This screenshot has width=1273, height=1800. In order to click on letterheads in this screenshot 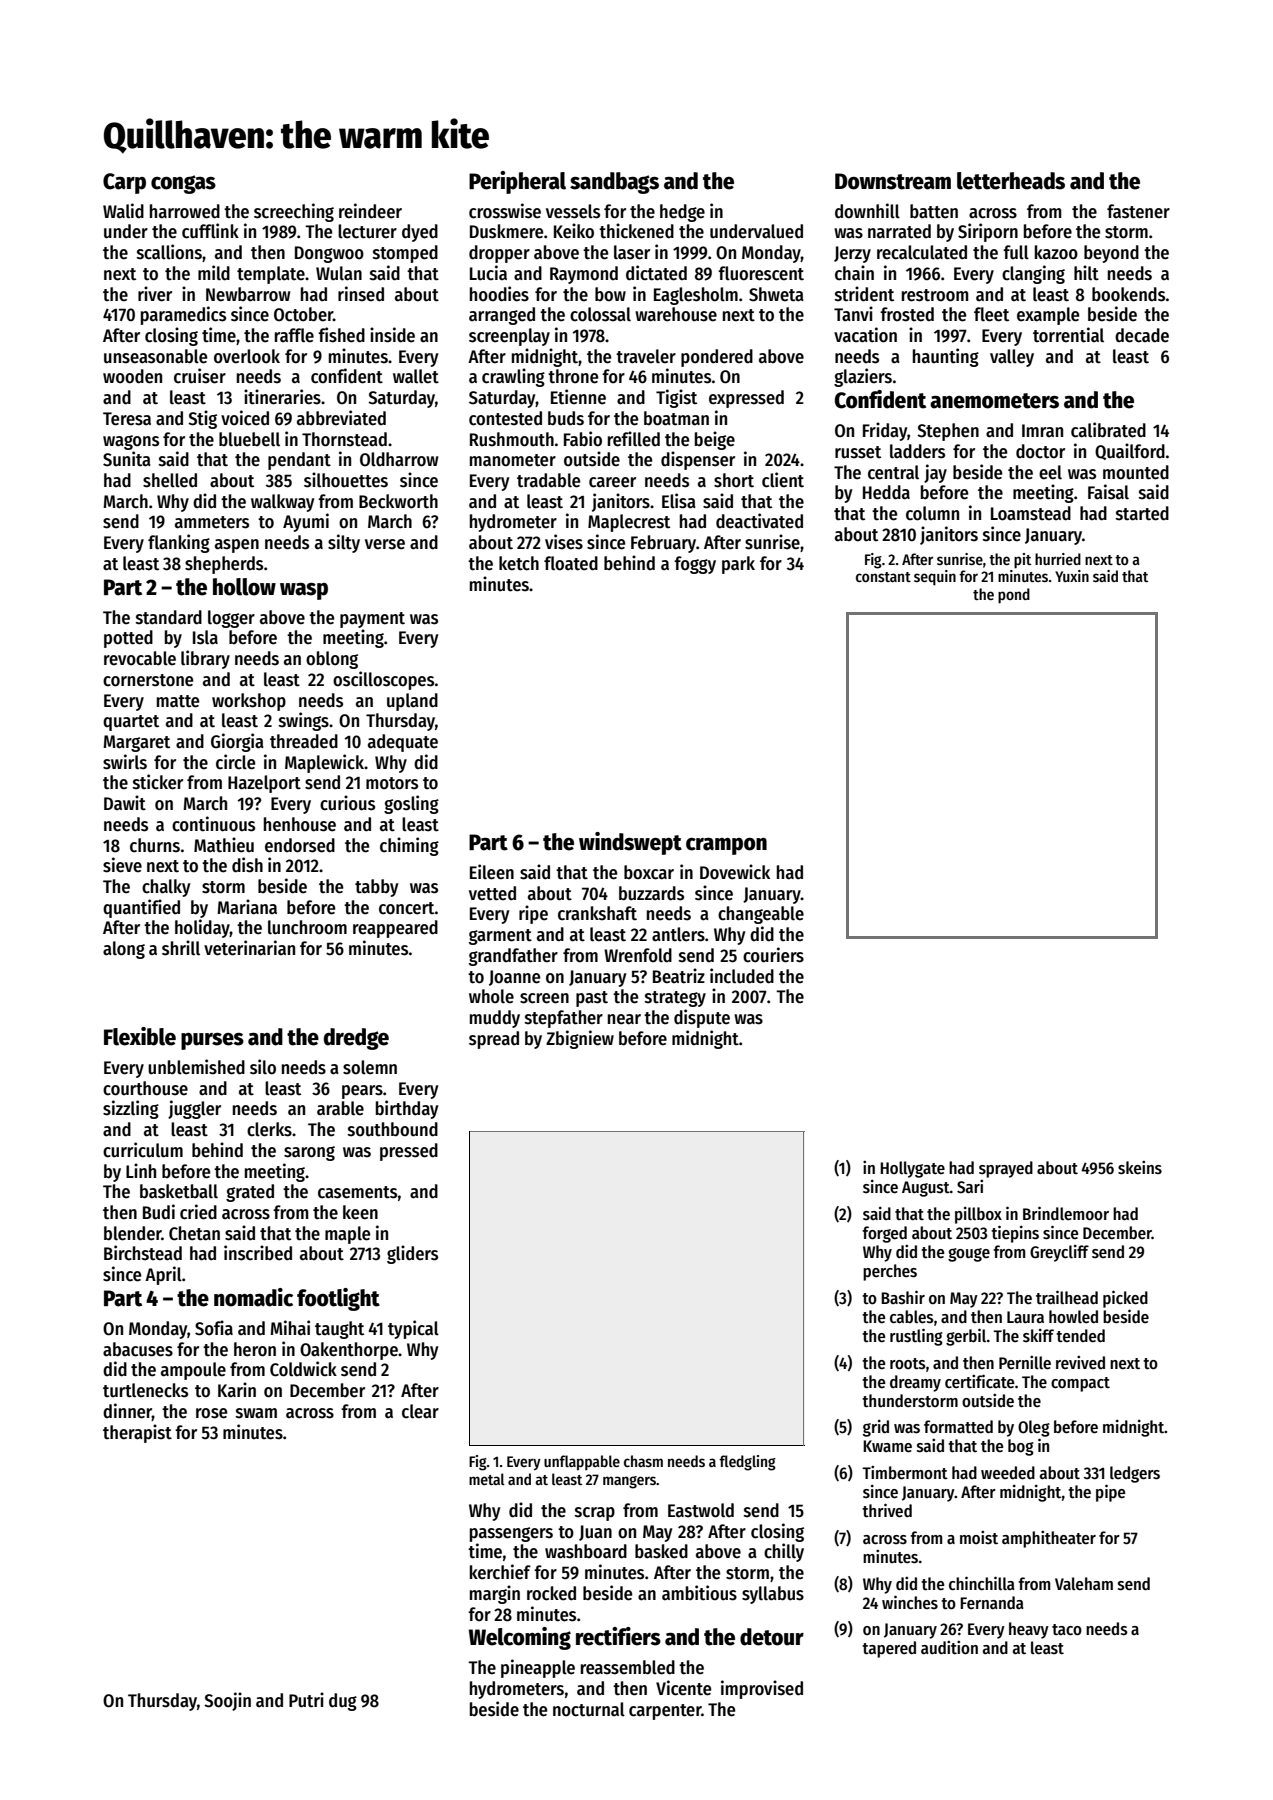, I will do `click(1011, 181)`.
